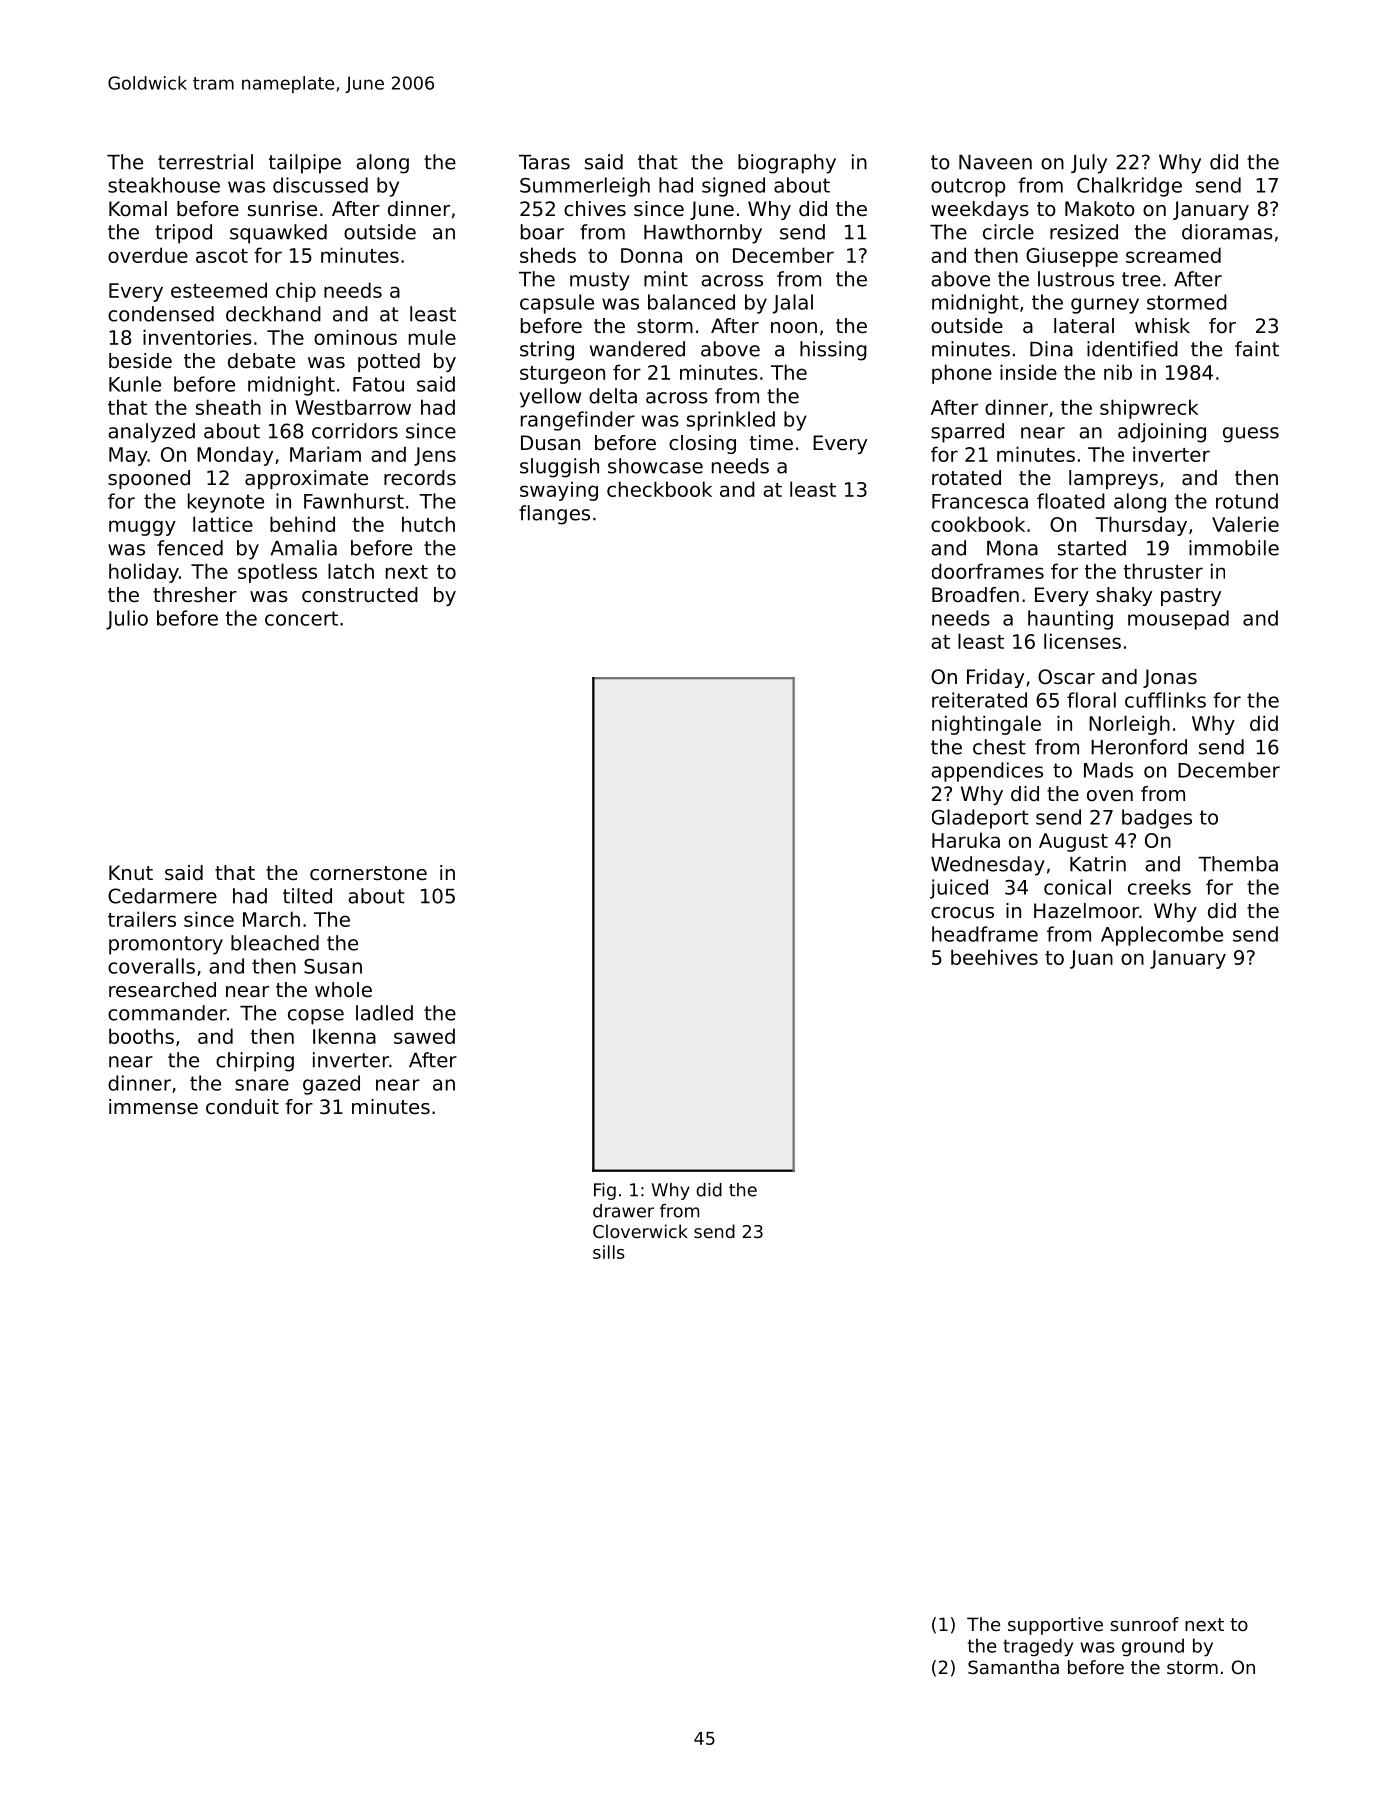 Image resolution: width=1387 pixels, height=1795 pixels. Describe the element at coordinates (164, 185) in the screenshot. I see `steakhouse` at that location.
